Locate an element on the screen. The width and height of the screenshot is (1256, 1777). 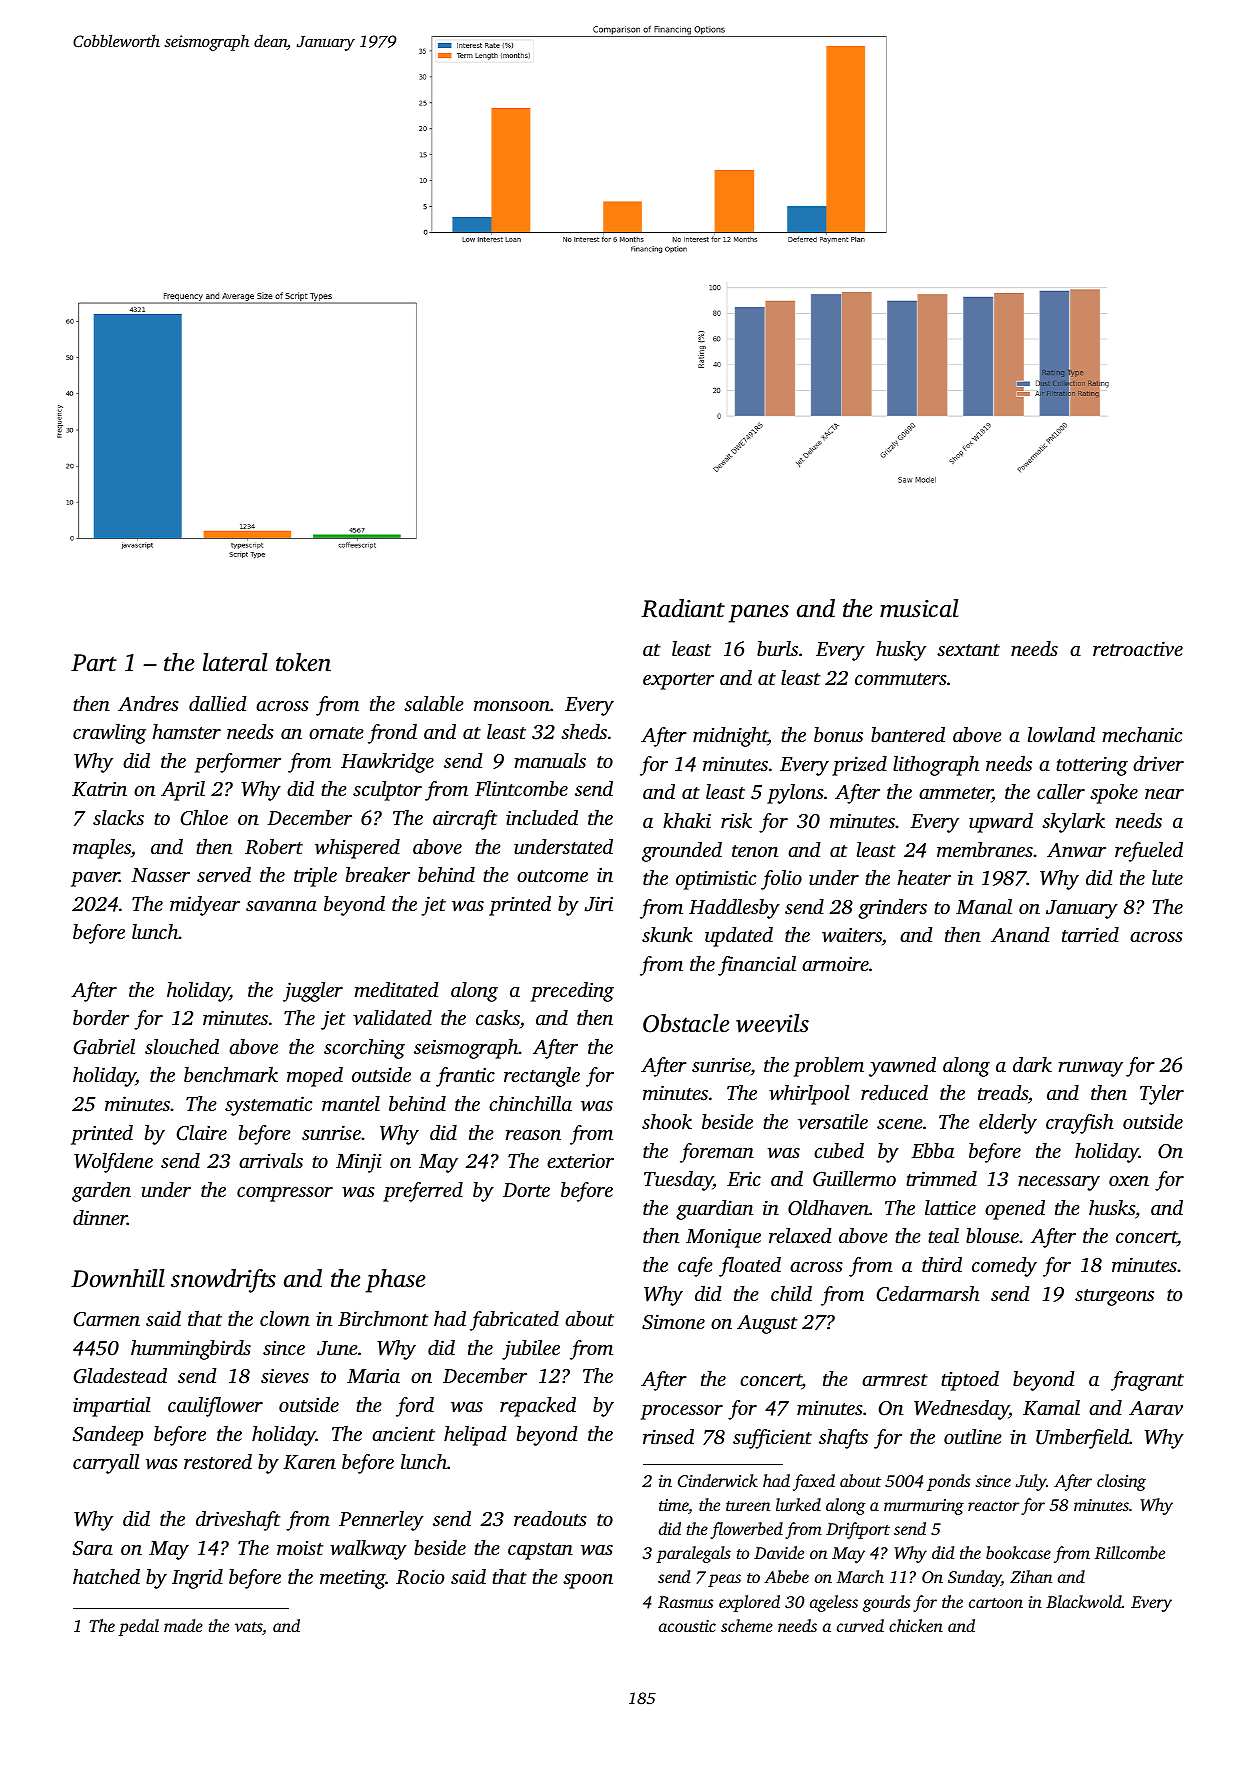
chinchilla is located at coordinates (530, 1103).
